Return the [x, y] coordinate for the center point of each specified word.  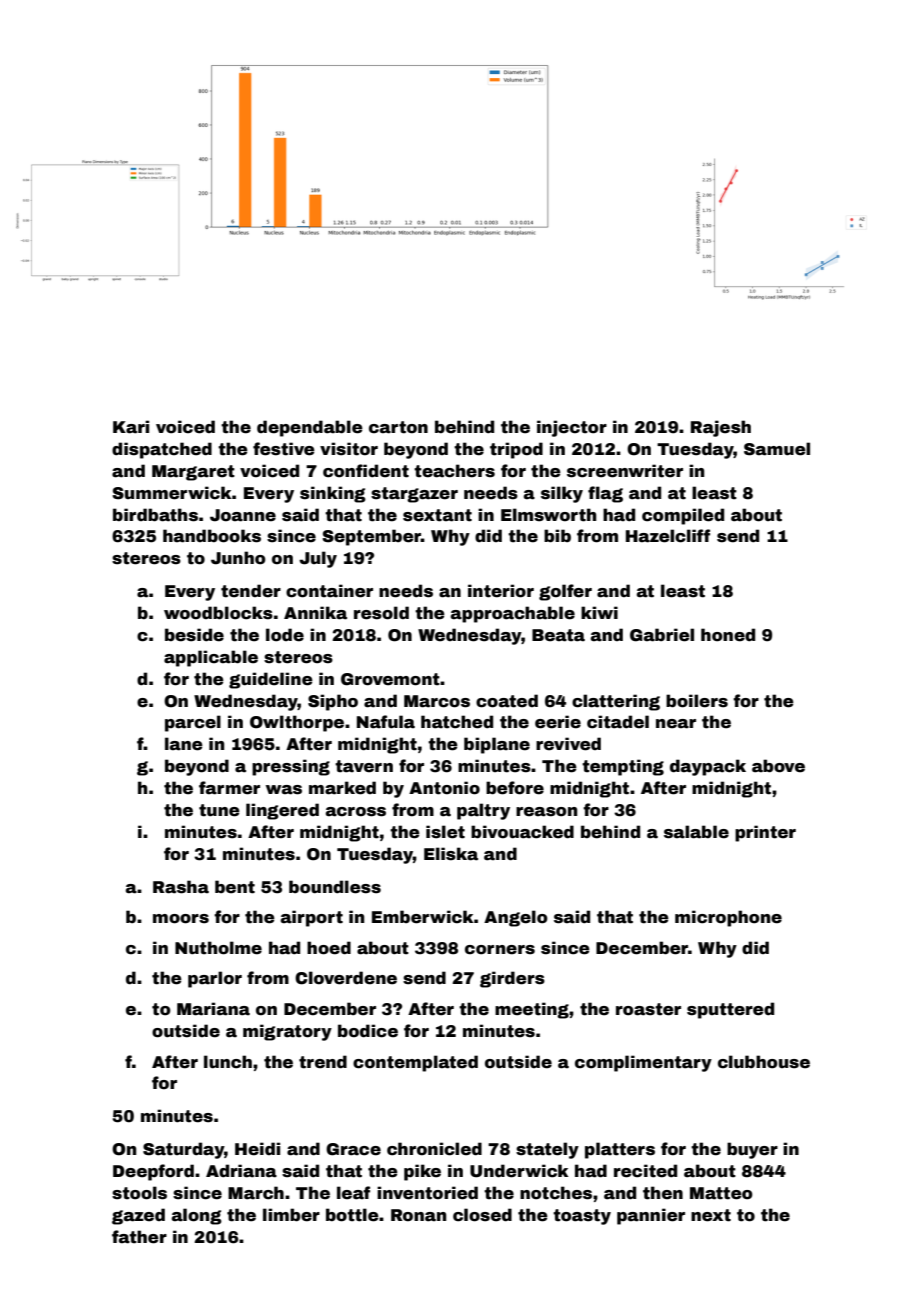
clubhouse [764, 1062]
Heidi [257, 1149]
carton [398, 427]
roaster [648, 1009]
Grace [353, 1149]
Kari [131, 427]
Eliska [451, 854]
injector [572, 428]
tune [219, 810]
